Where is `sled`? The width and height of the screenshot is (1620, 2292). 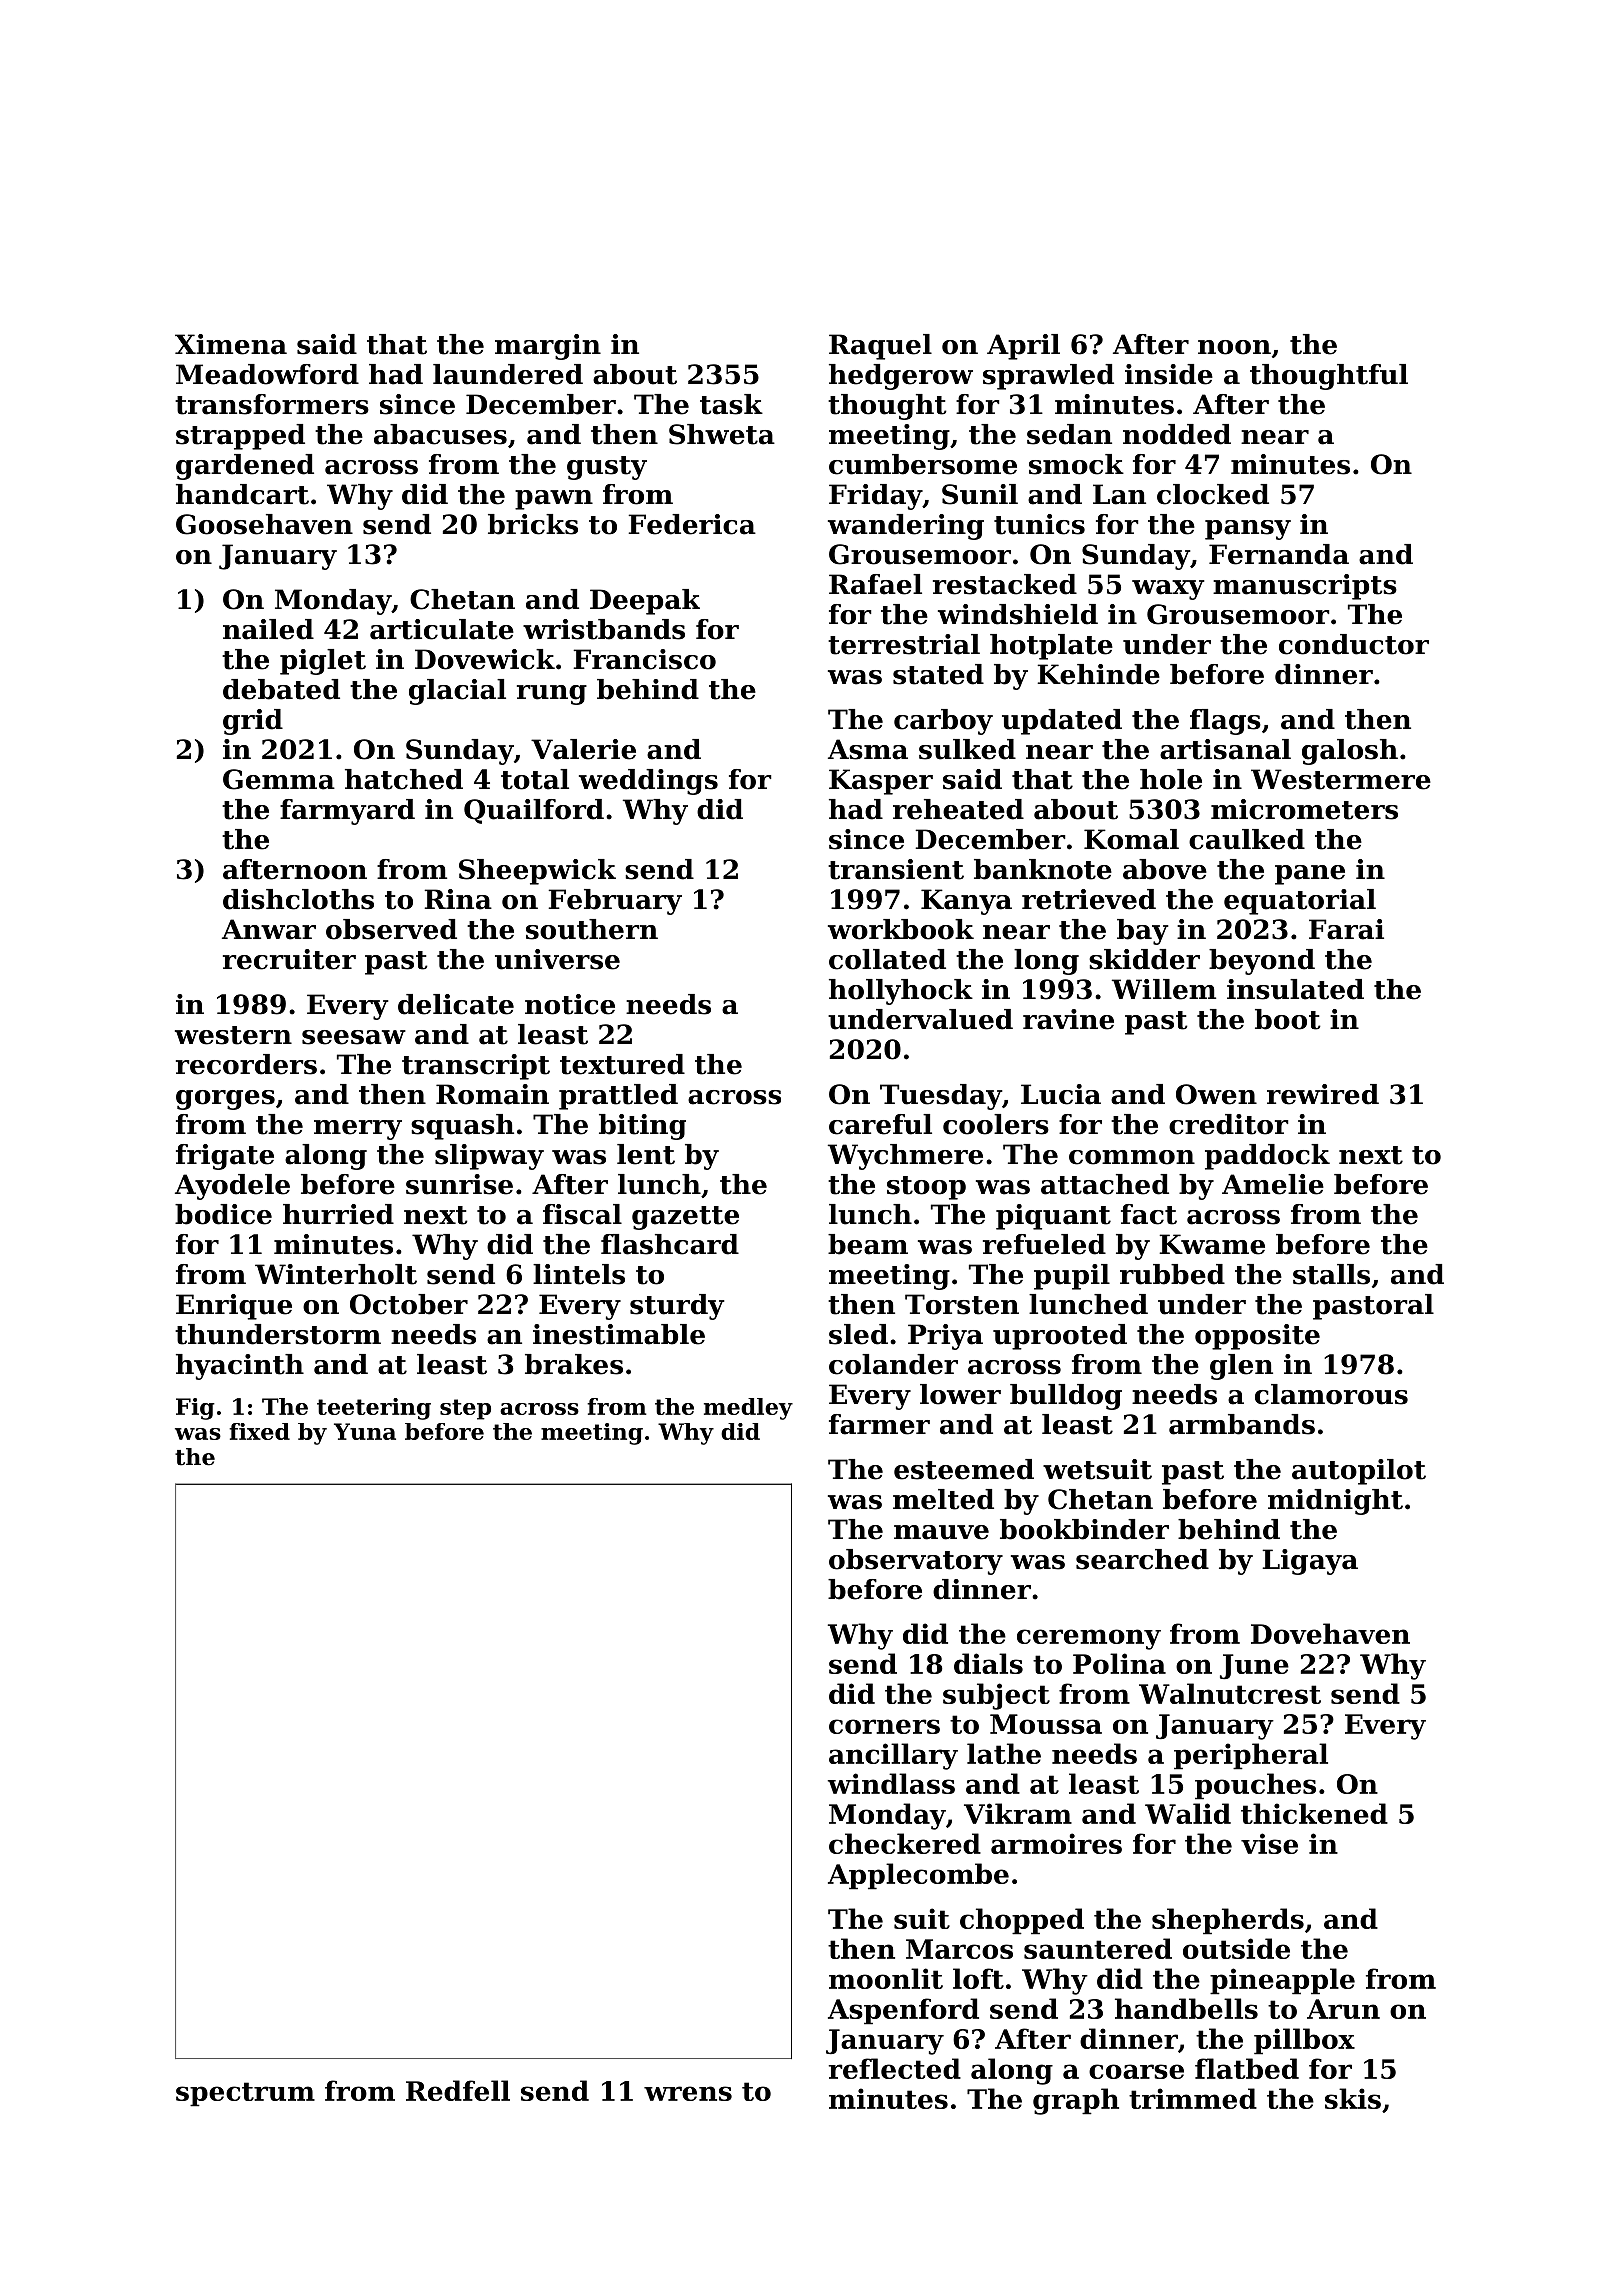
sled is located at coordinates (858, 1334).
